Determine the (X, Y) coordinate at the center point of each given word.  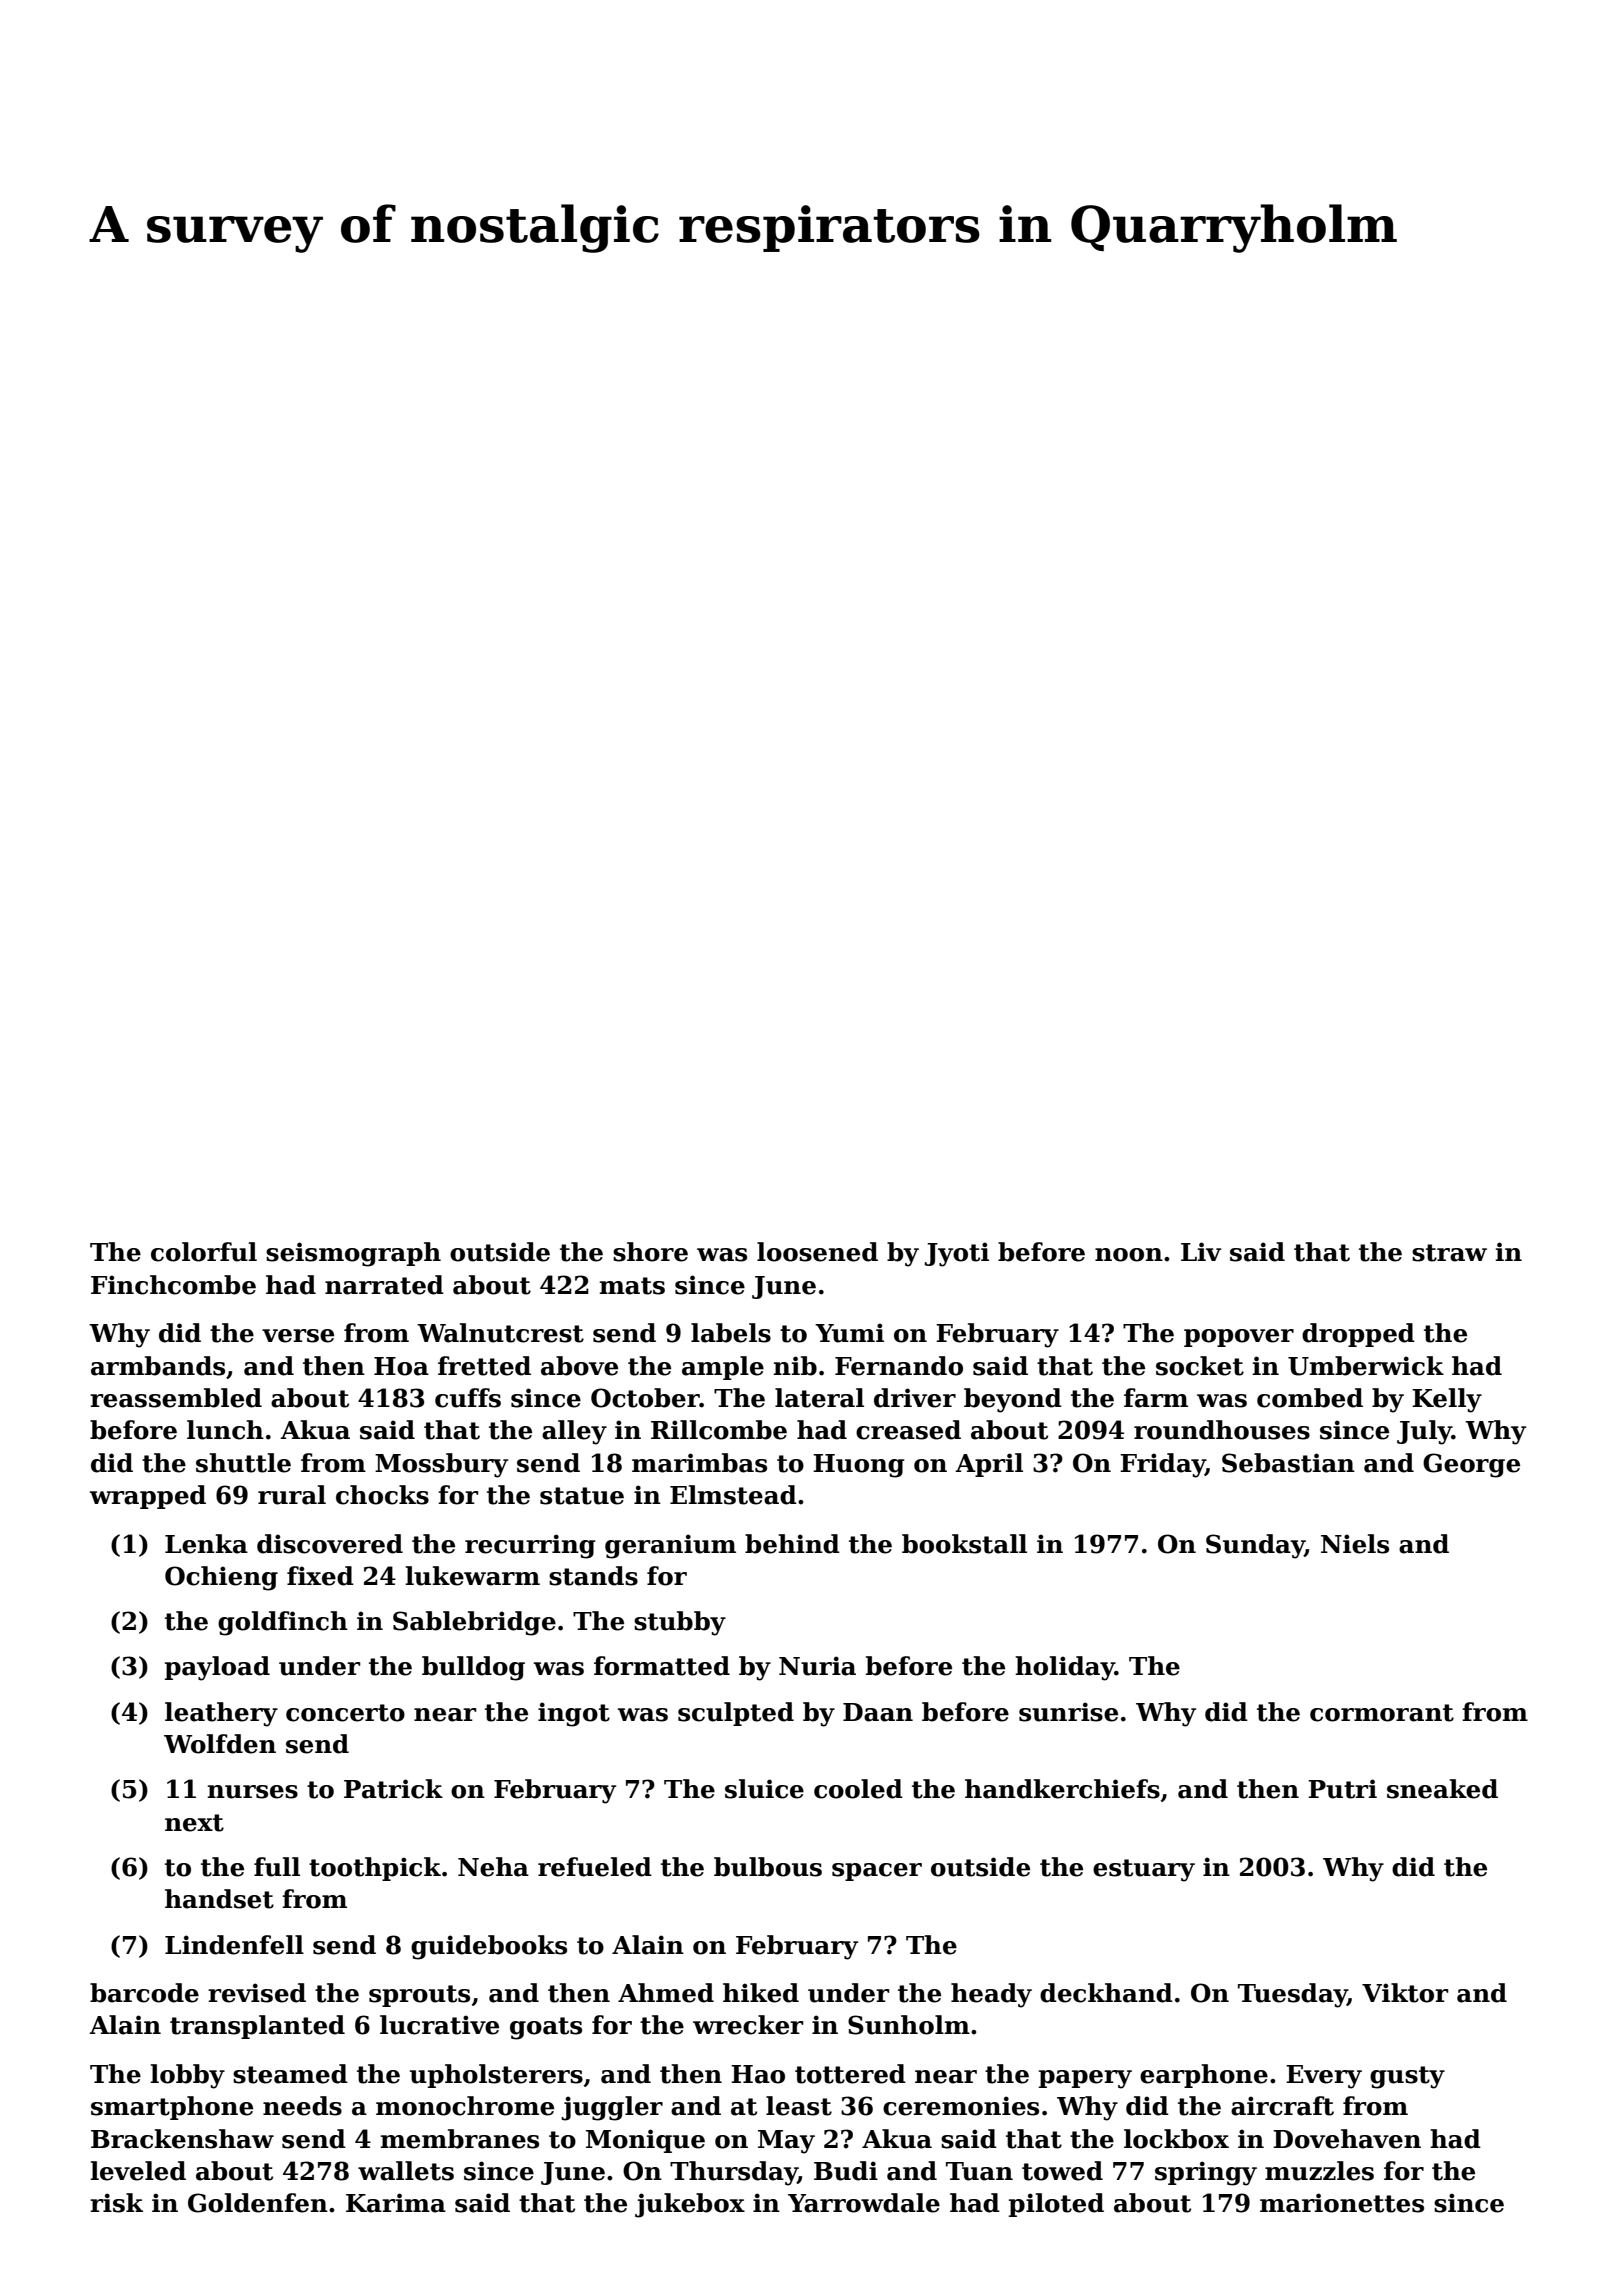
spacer (877, 1872)
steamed (290, 2074)
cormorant (1382, 1713)
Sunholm (909, 2025)
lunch (225, 1430)
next (194, 1823)
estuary (1144, 1870)
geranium (670, 1546)
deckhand (1106, 1993)
